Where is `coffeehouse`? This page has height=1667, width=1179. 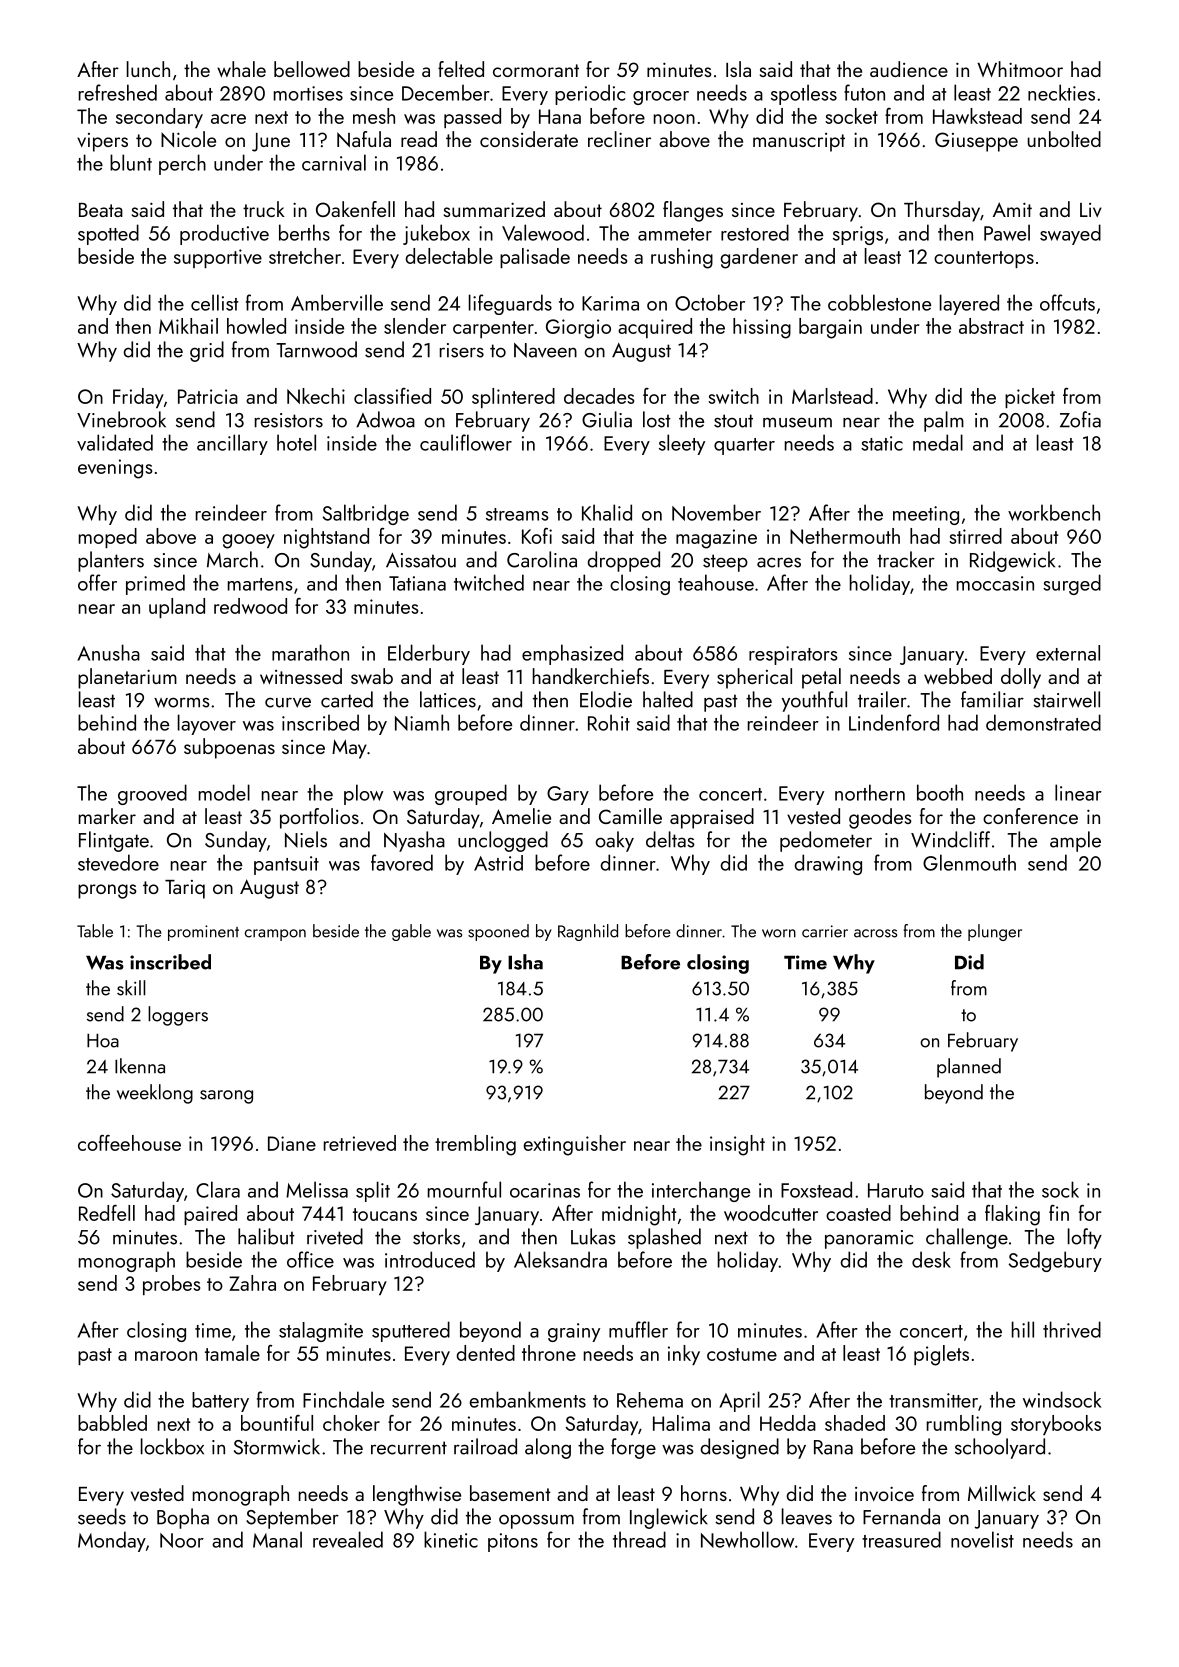
coffeehouse is located at coordinates (129, 1143).
